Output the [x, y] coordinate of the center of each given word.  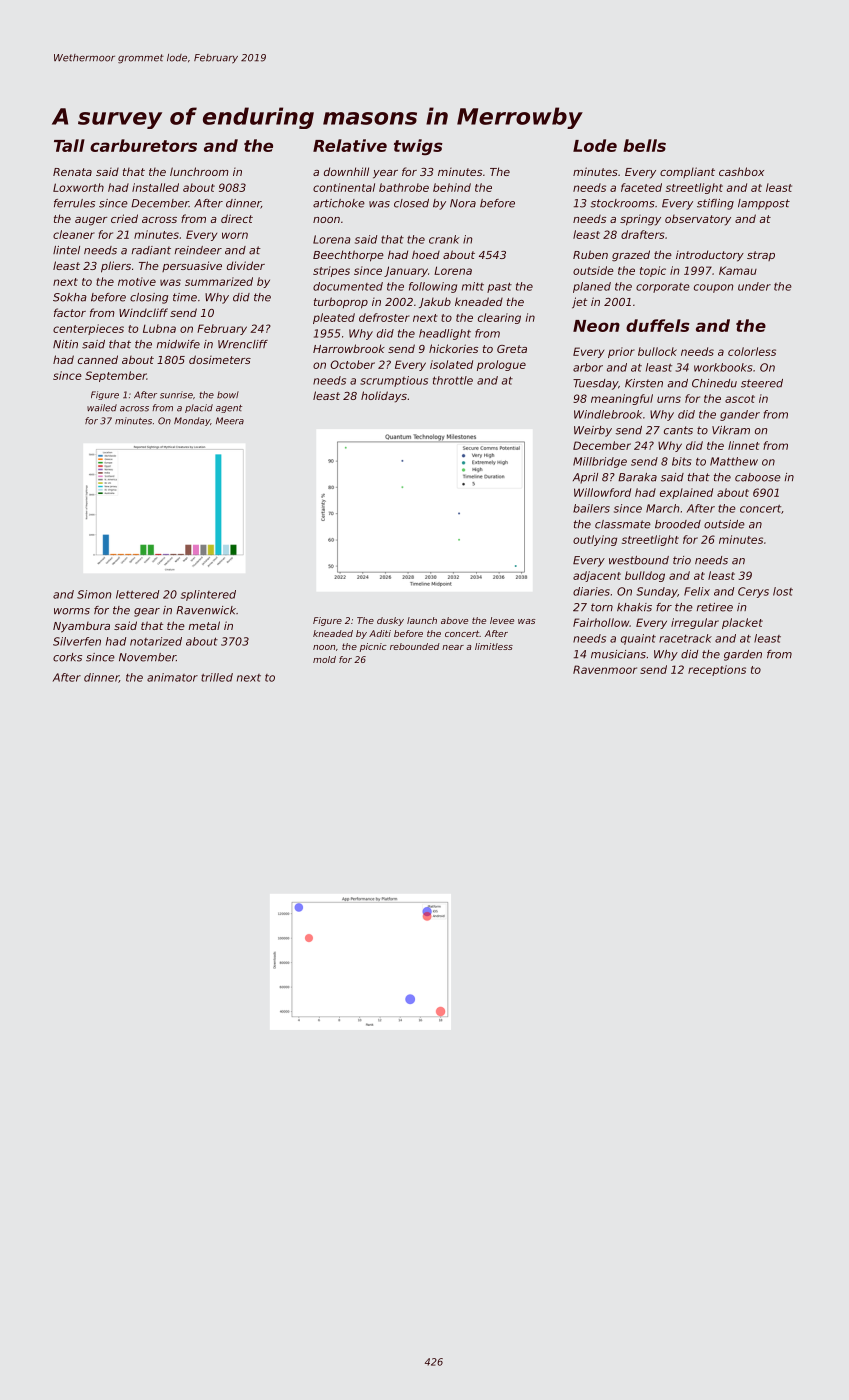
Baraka [637, 477]
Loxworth [78, 187]
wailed [102, 408]
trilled [217, 677]
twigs [418, 147]
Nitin [65, 344]
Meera [230, 421]
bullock [657, 351]
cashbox [741, 171]
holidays [384, 397]
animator [172, 677]
